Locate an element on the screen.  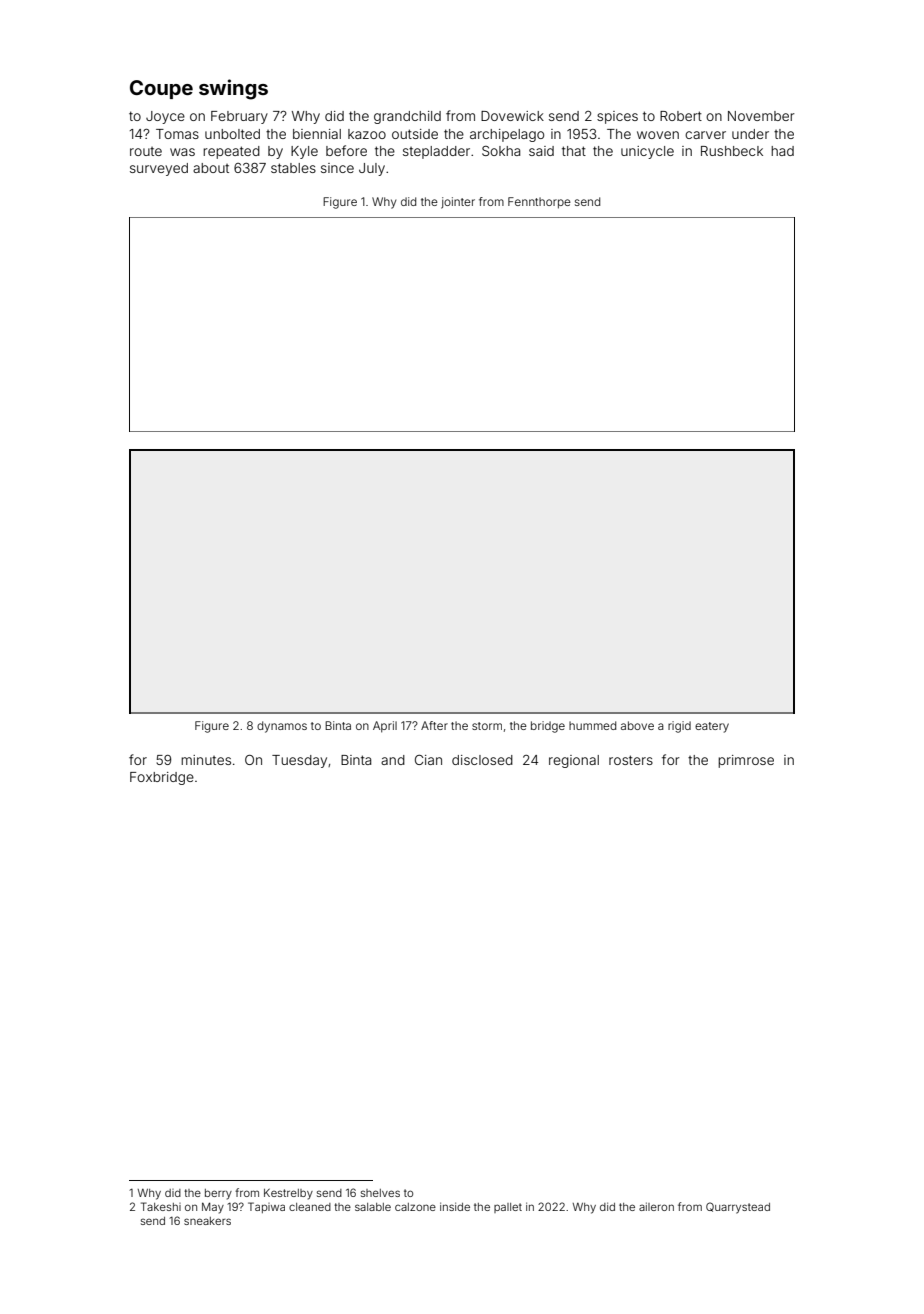
dynamos is located at coordinates (282, 727).
